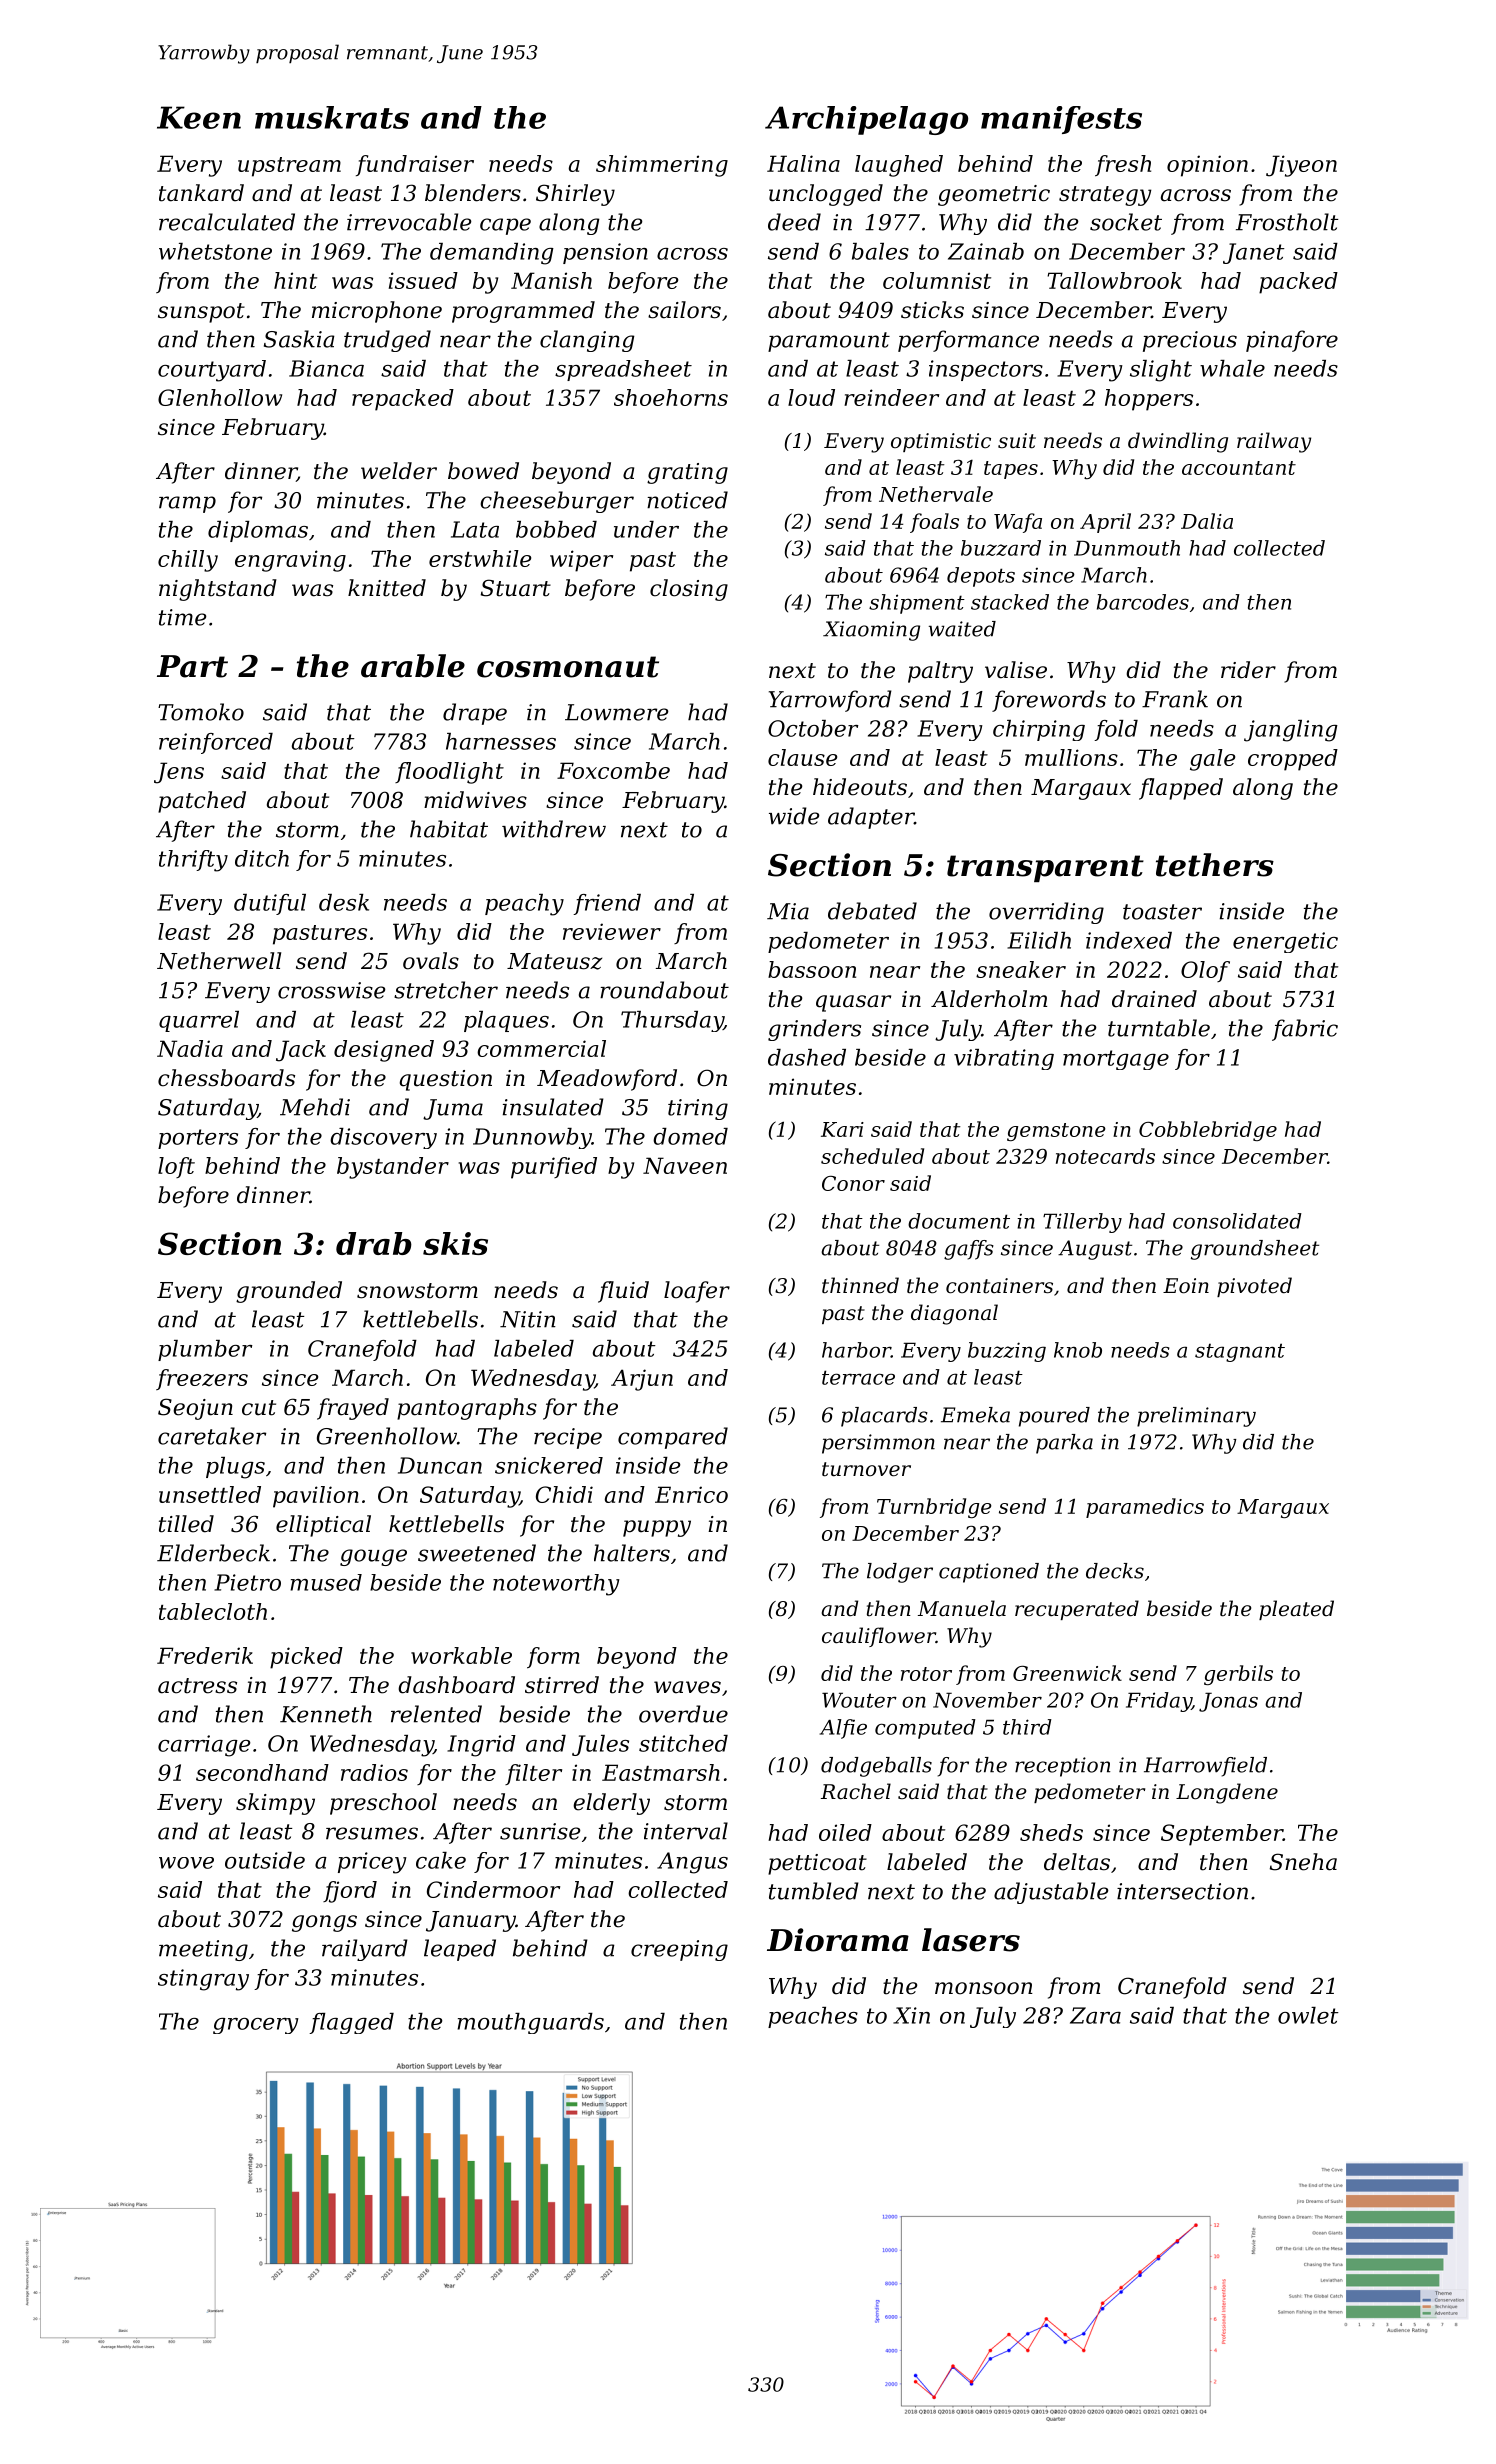  Describe the element at coordinates (860, 1285) in the document. I see `thinned` at that location.
